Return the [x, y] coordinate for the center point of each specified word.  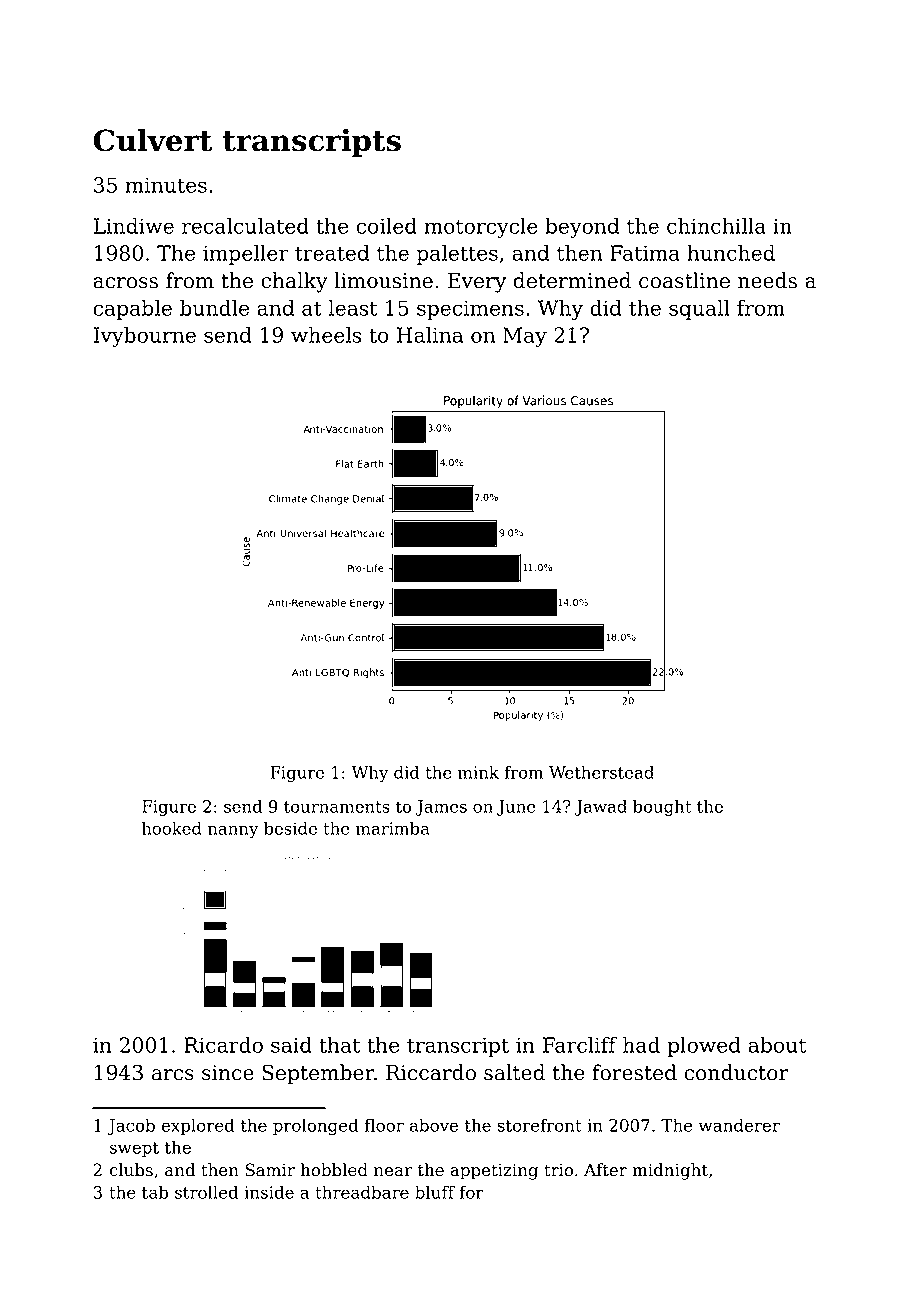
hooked [172, 828]
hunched [731, 253]
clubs [131, 1170]
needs [767, 280]
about [777, 1045]
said [291, 1045]
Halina [430, 335]
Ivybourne [145, 337]
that [339, 1045]
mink [478, 772]
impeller [245, 255]
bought [662, 808]
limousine [383, 280]
